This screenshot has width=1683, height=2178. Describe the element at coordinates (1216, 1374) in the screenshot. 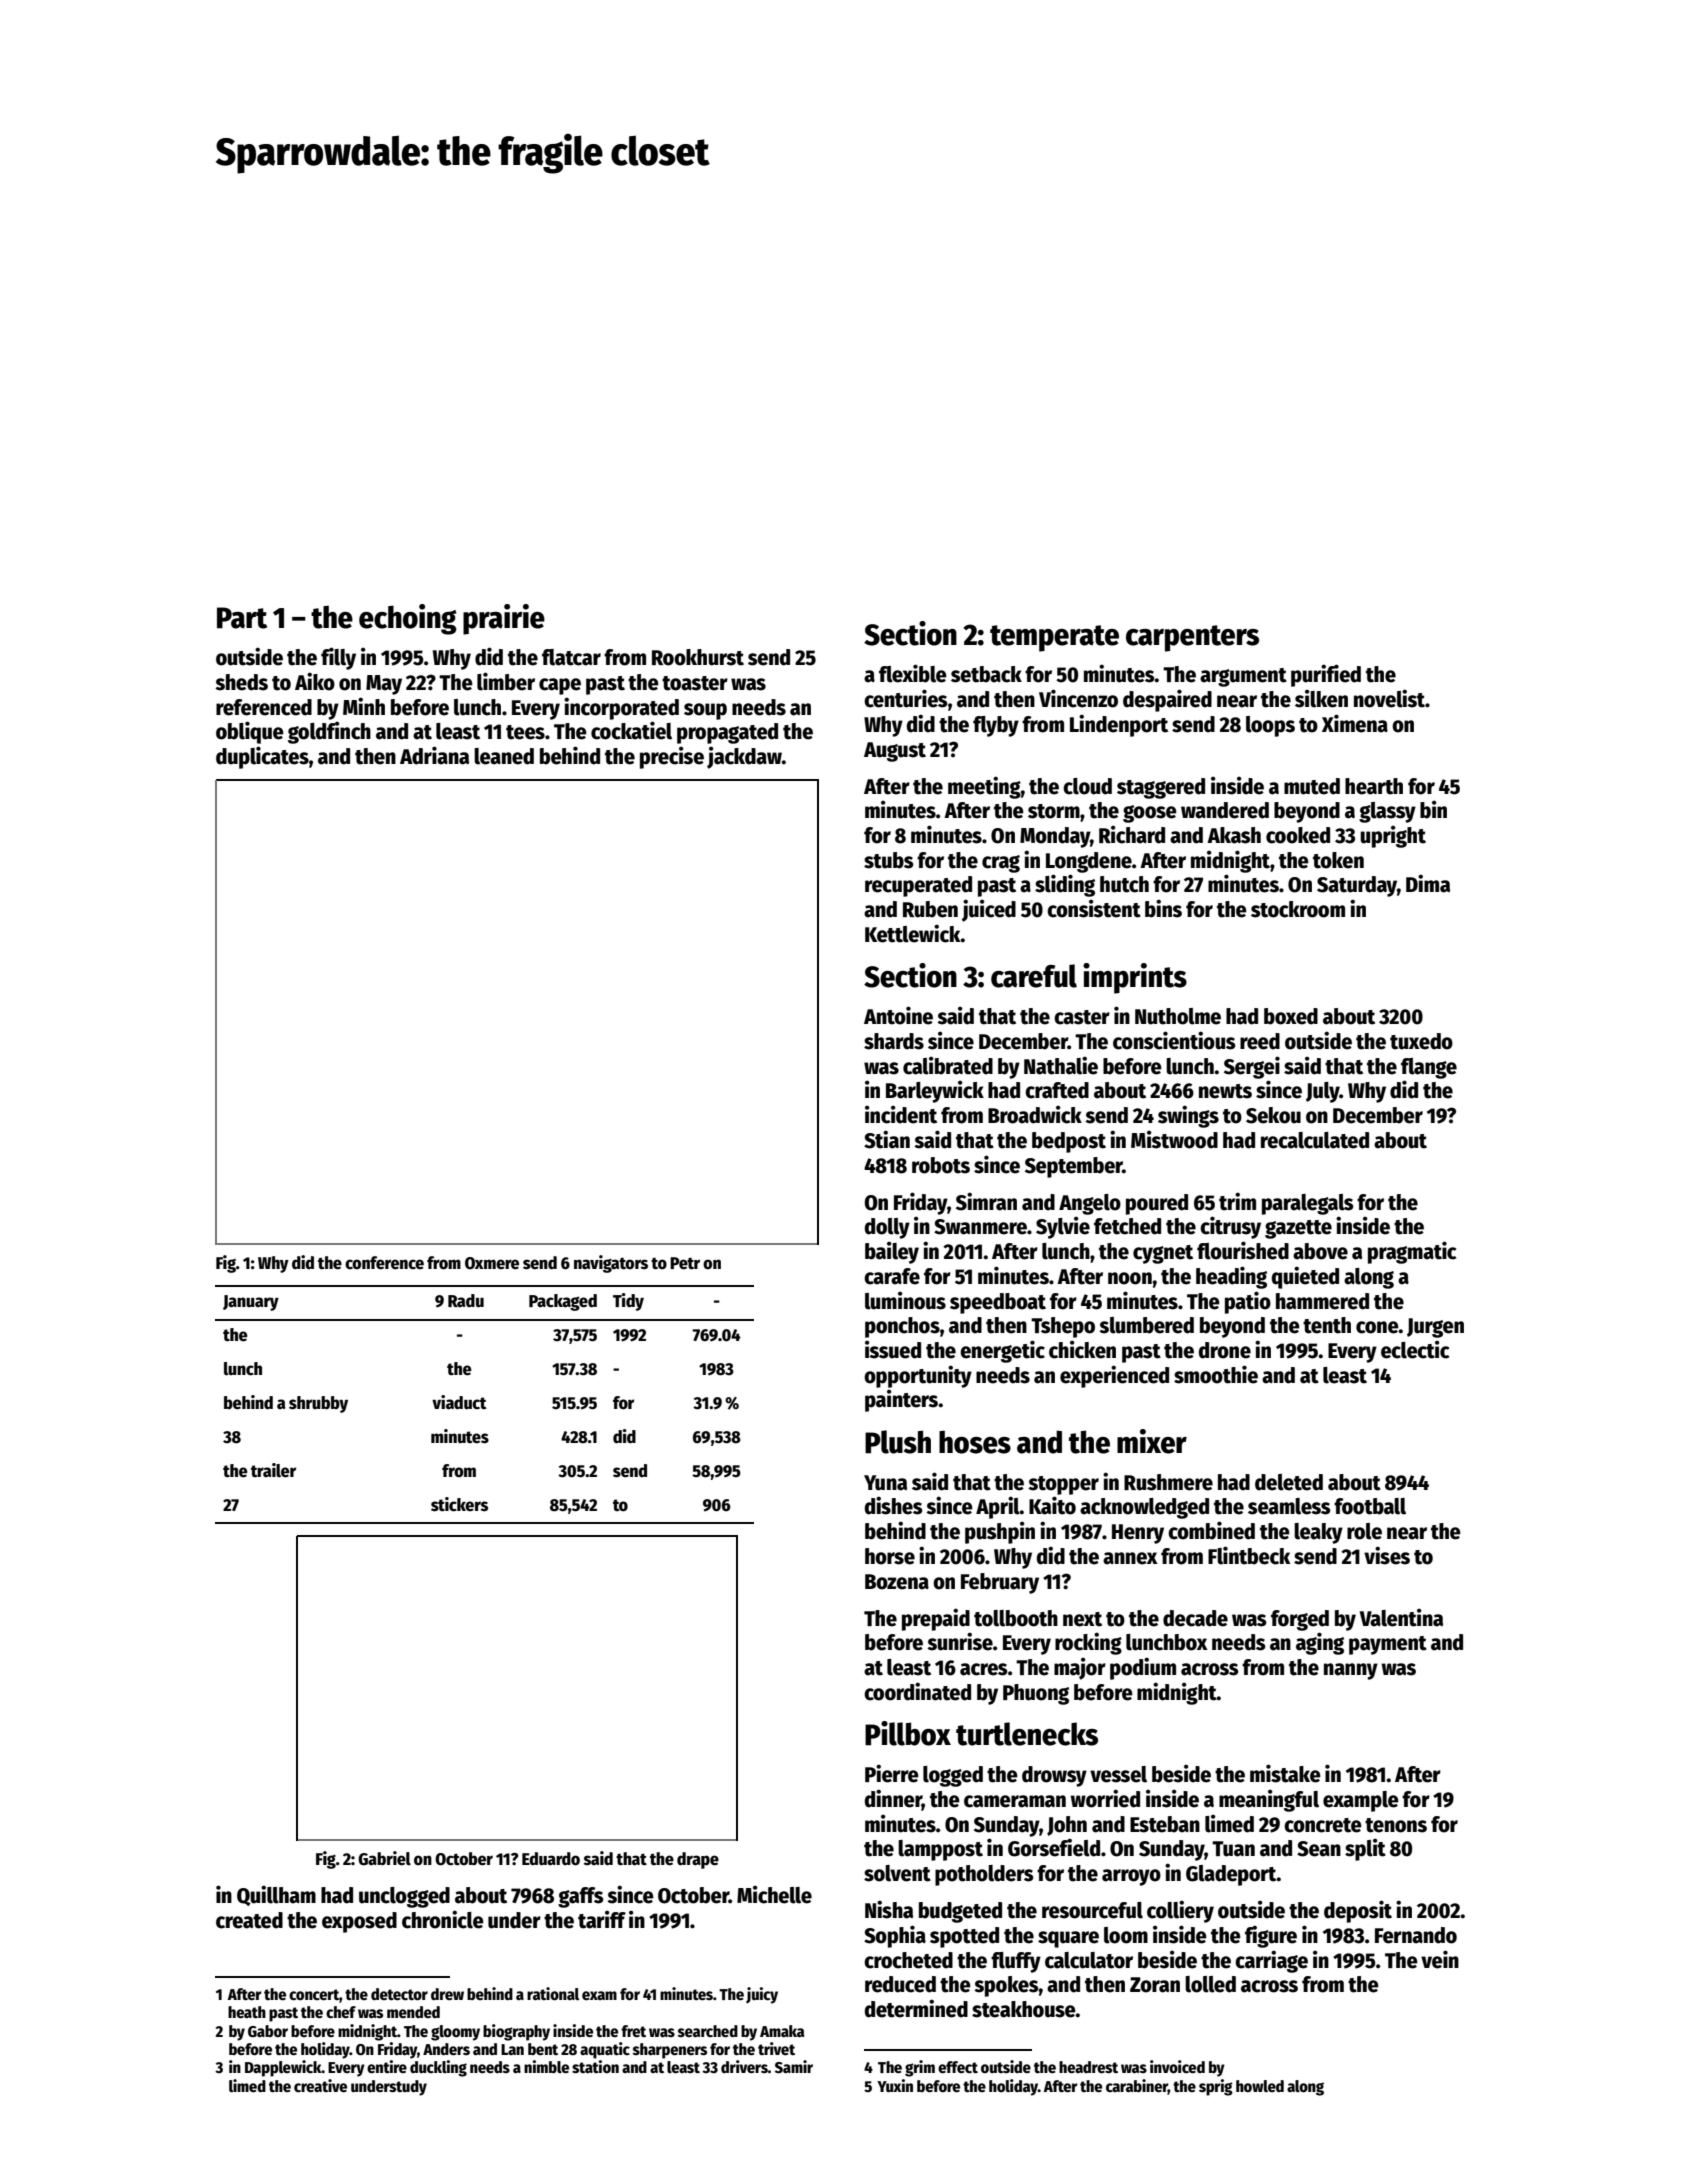

I see `smoothie` at that location.
